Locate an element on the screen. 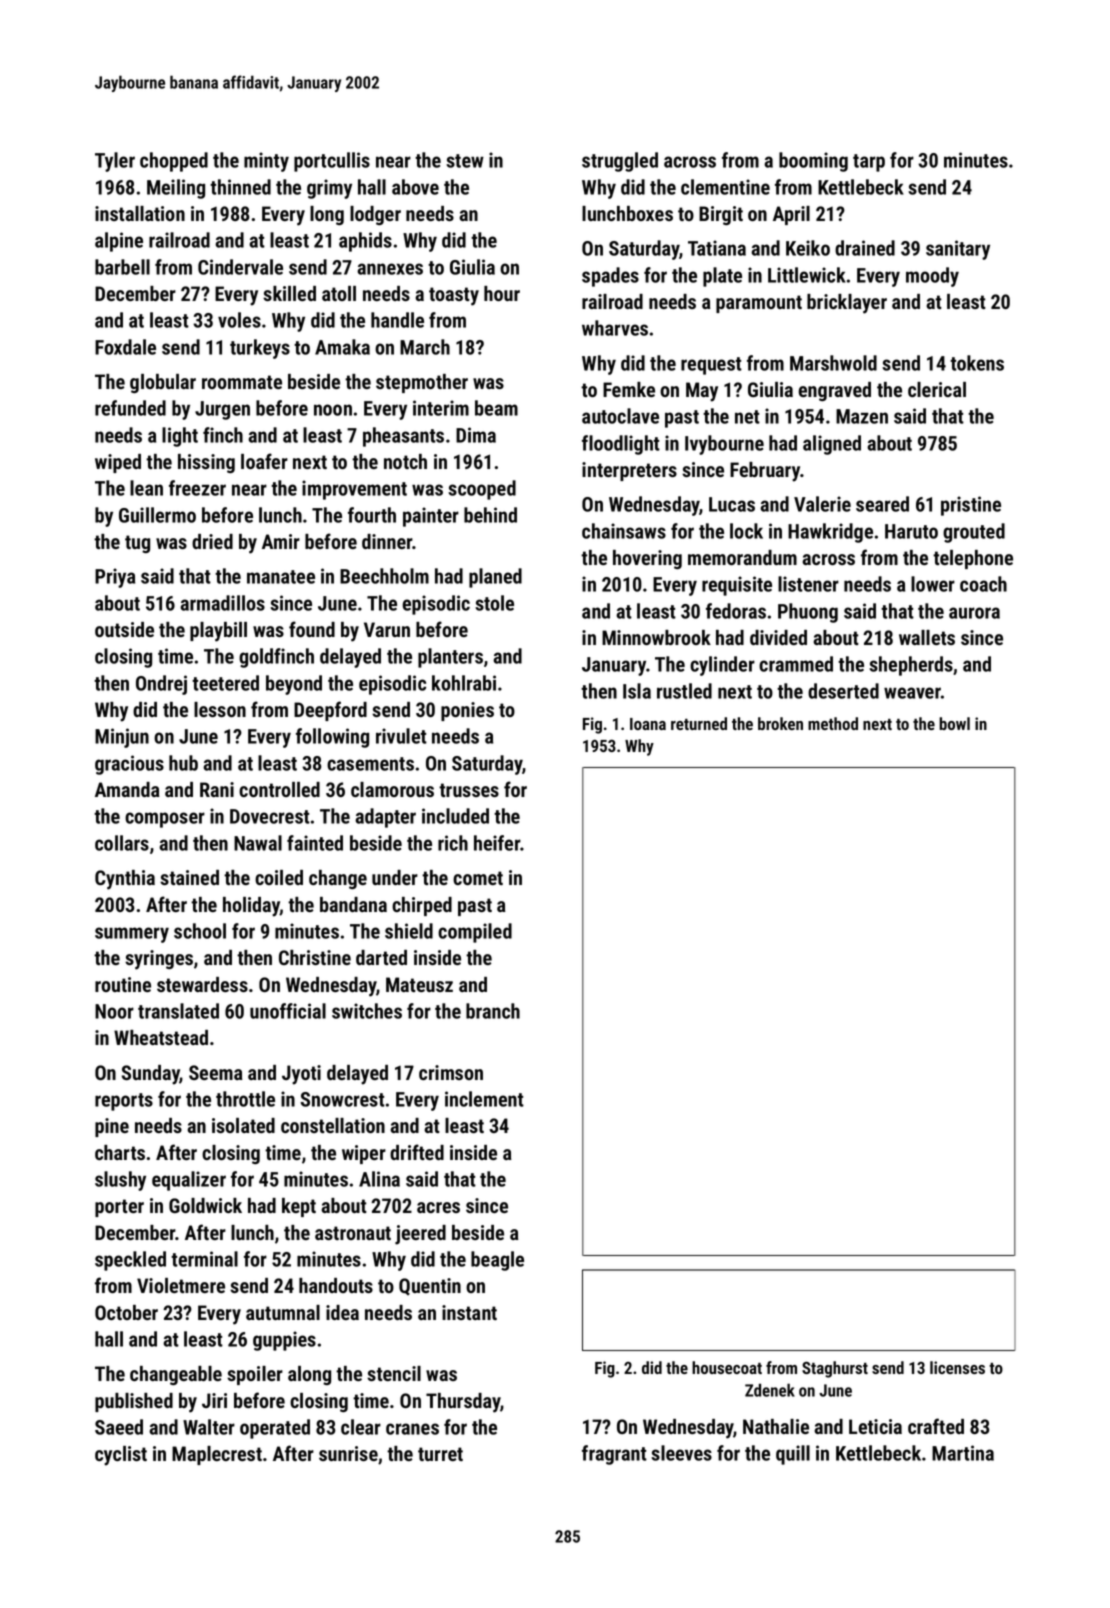 This screenshot has width=1110, height=1608. wiped is located at coordinates (118, 463).
